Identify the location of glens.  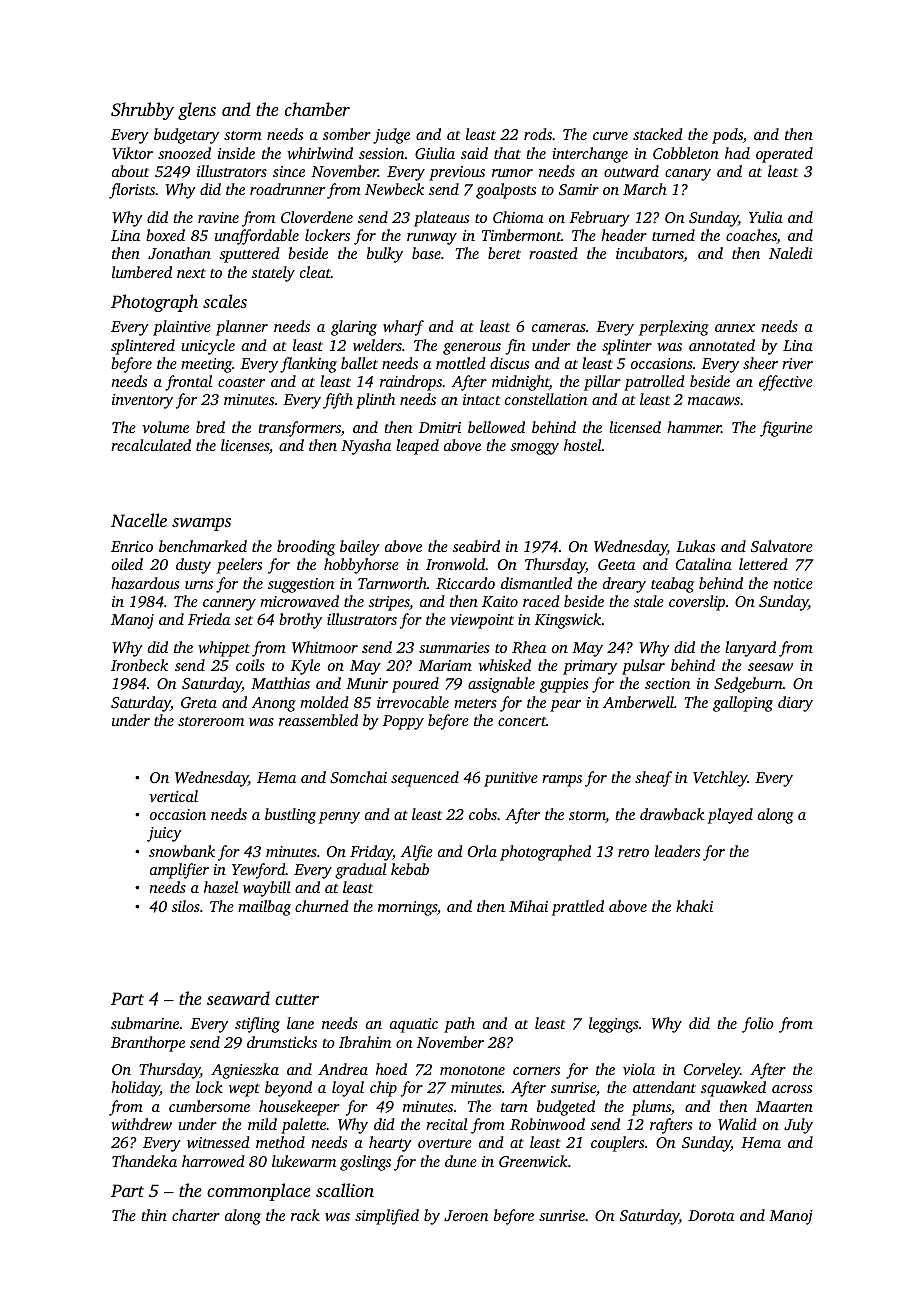
(197, 111).
